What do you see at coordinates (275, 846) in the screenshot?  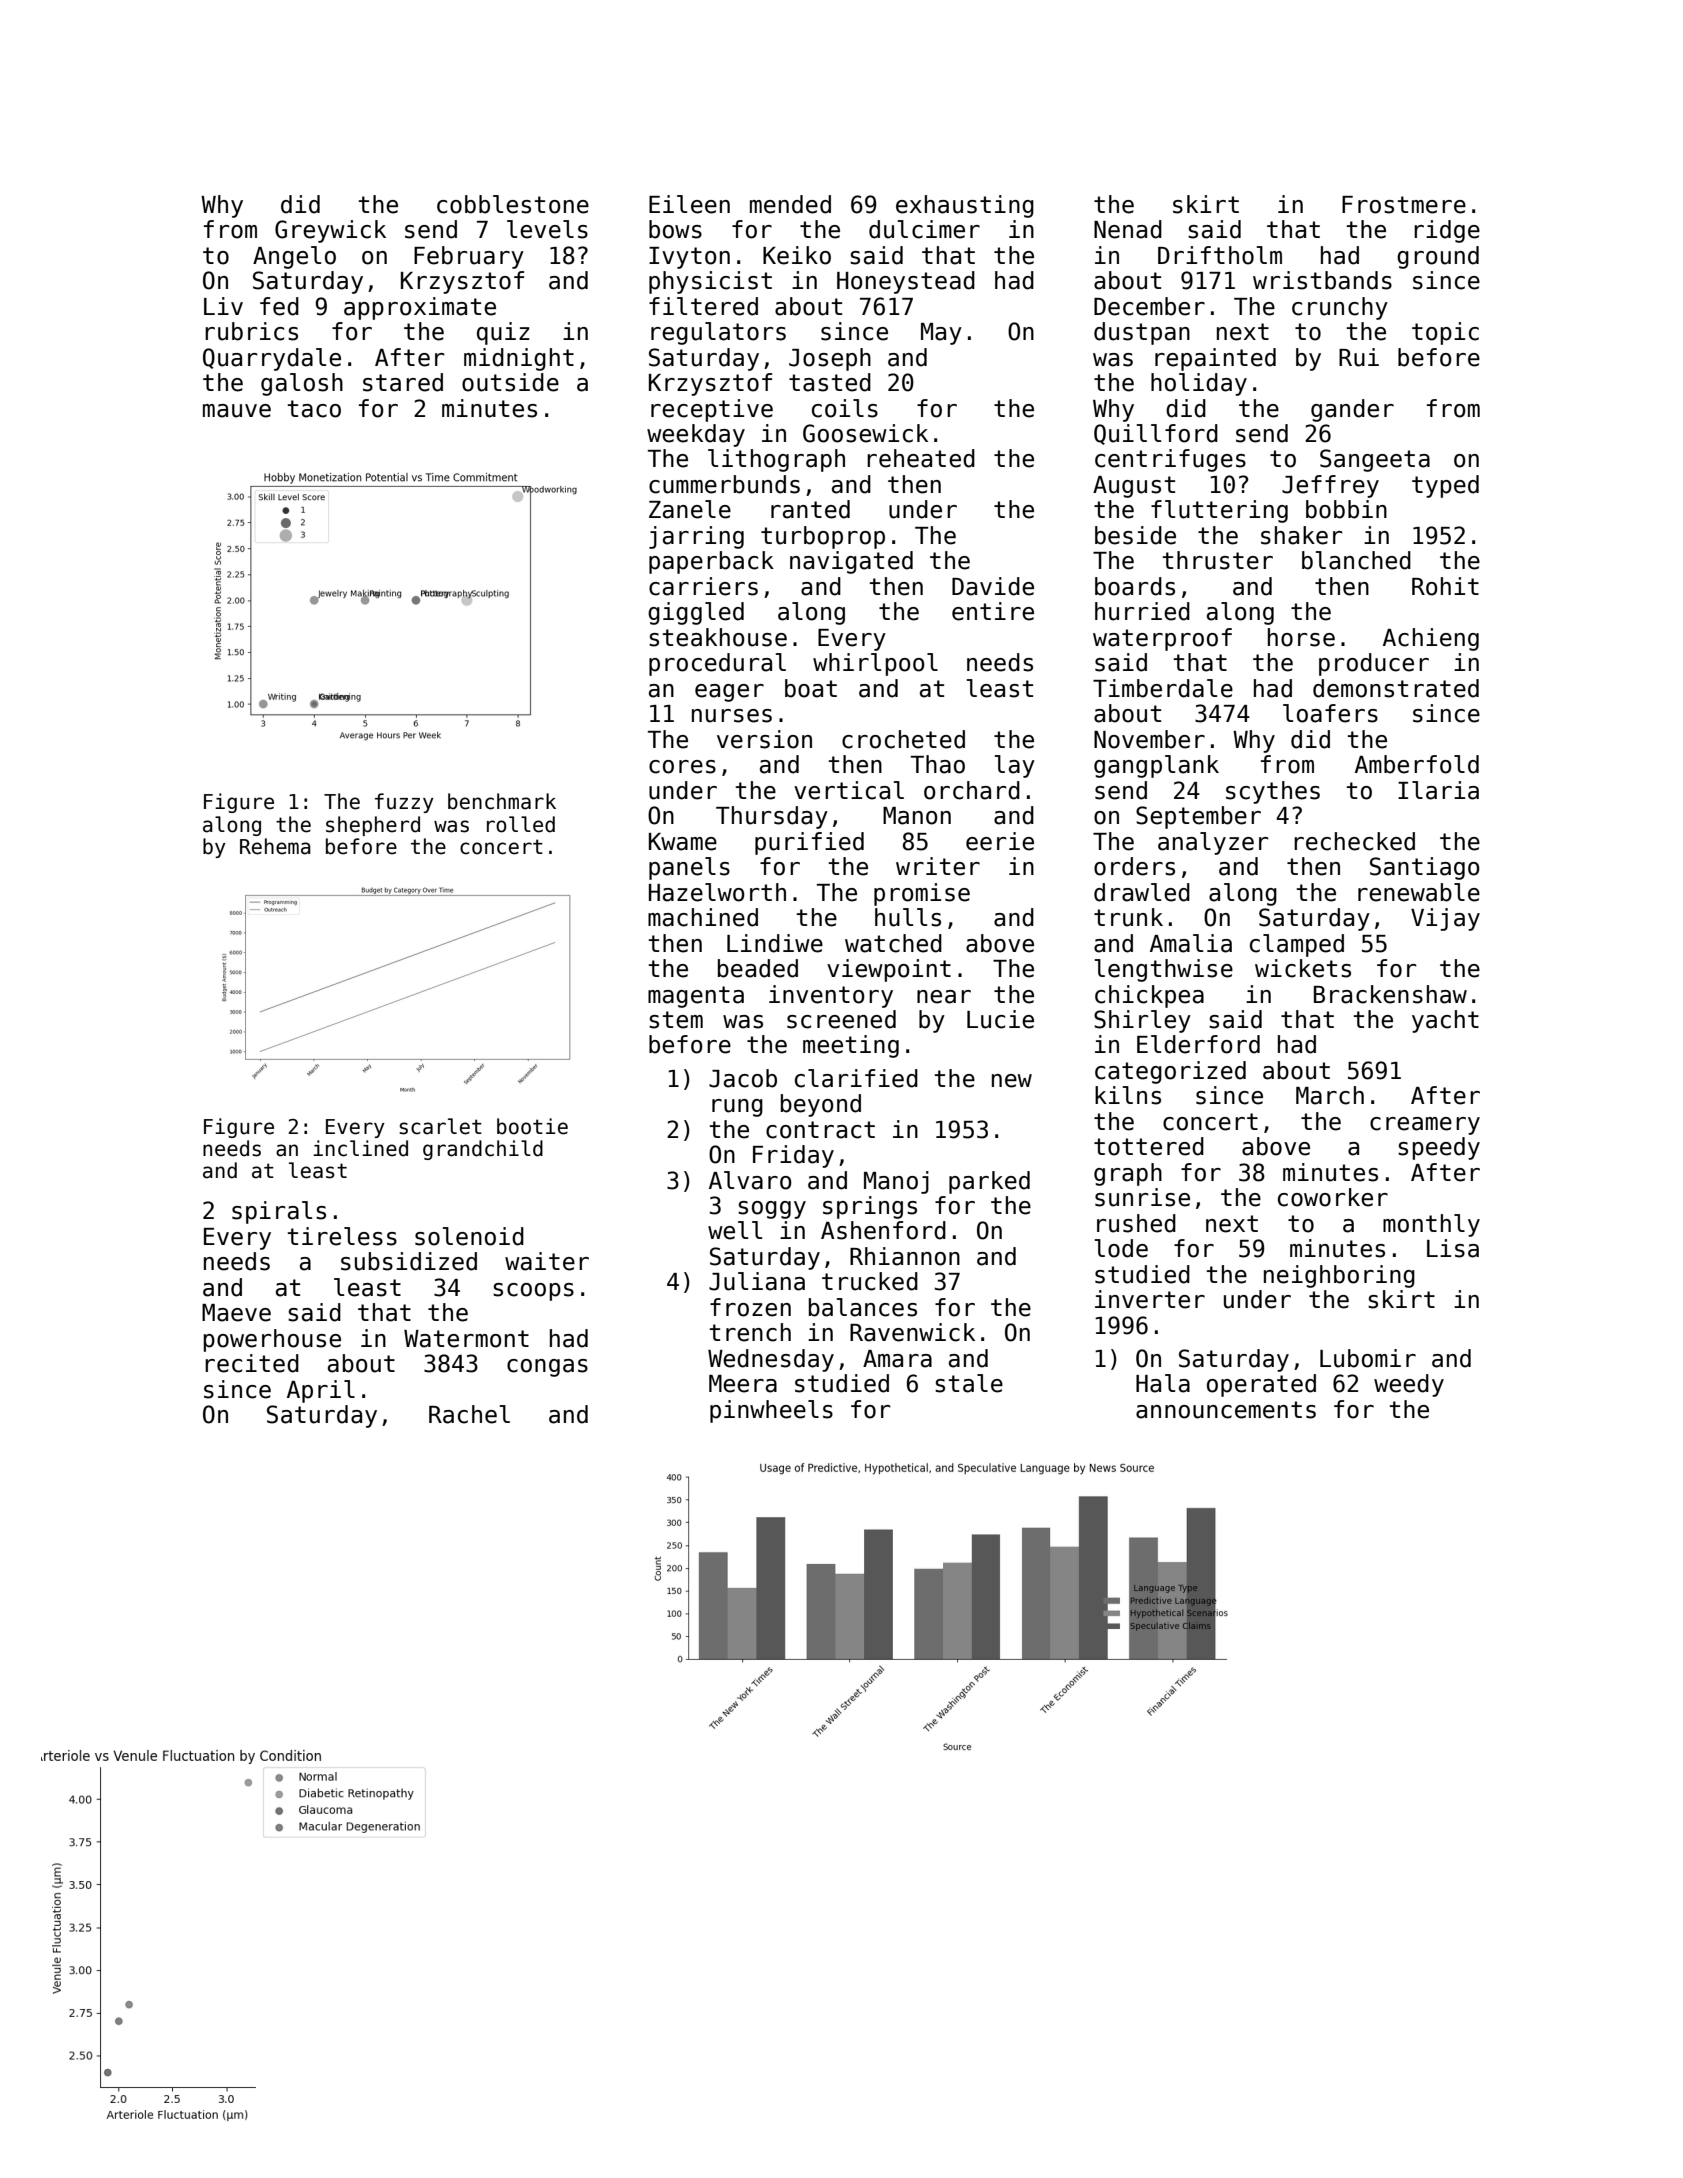 I see `Rehema` at bounding box center [275, 846].
